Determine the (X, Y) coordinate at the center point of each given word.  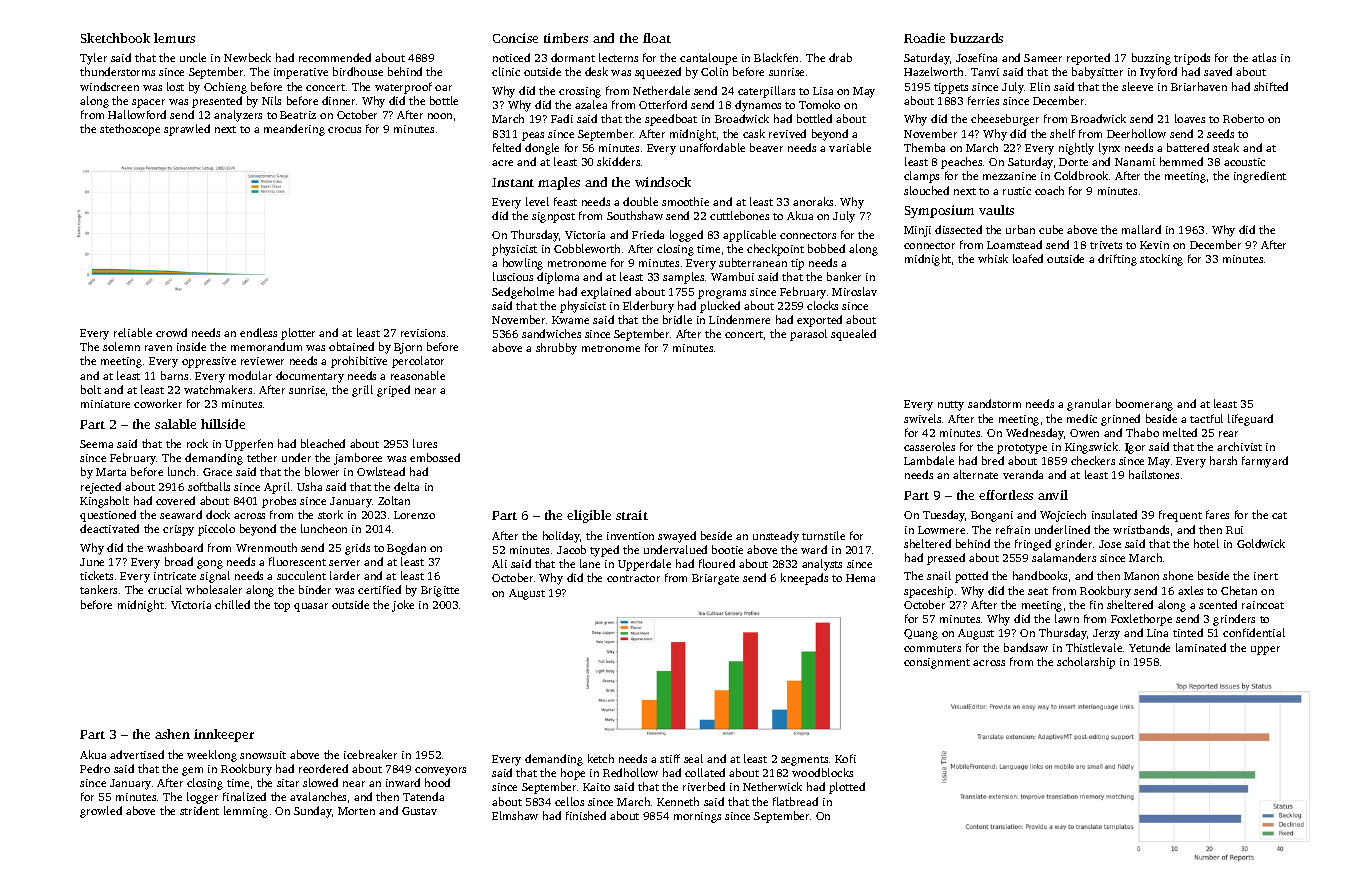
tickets (96, 575)
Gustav (419, 811)
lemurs (174, 38)
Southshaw (635, 215)
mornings (697, 817)
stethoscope (130, 130)
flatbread (795, 801)
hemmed (1181, 161)
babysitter (1097, 73)
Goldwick (1261, 543)
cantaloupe (708, 59)
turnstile (823, 535)
